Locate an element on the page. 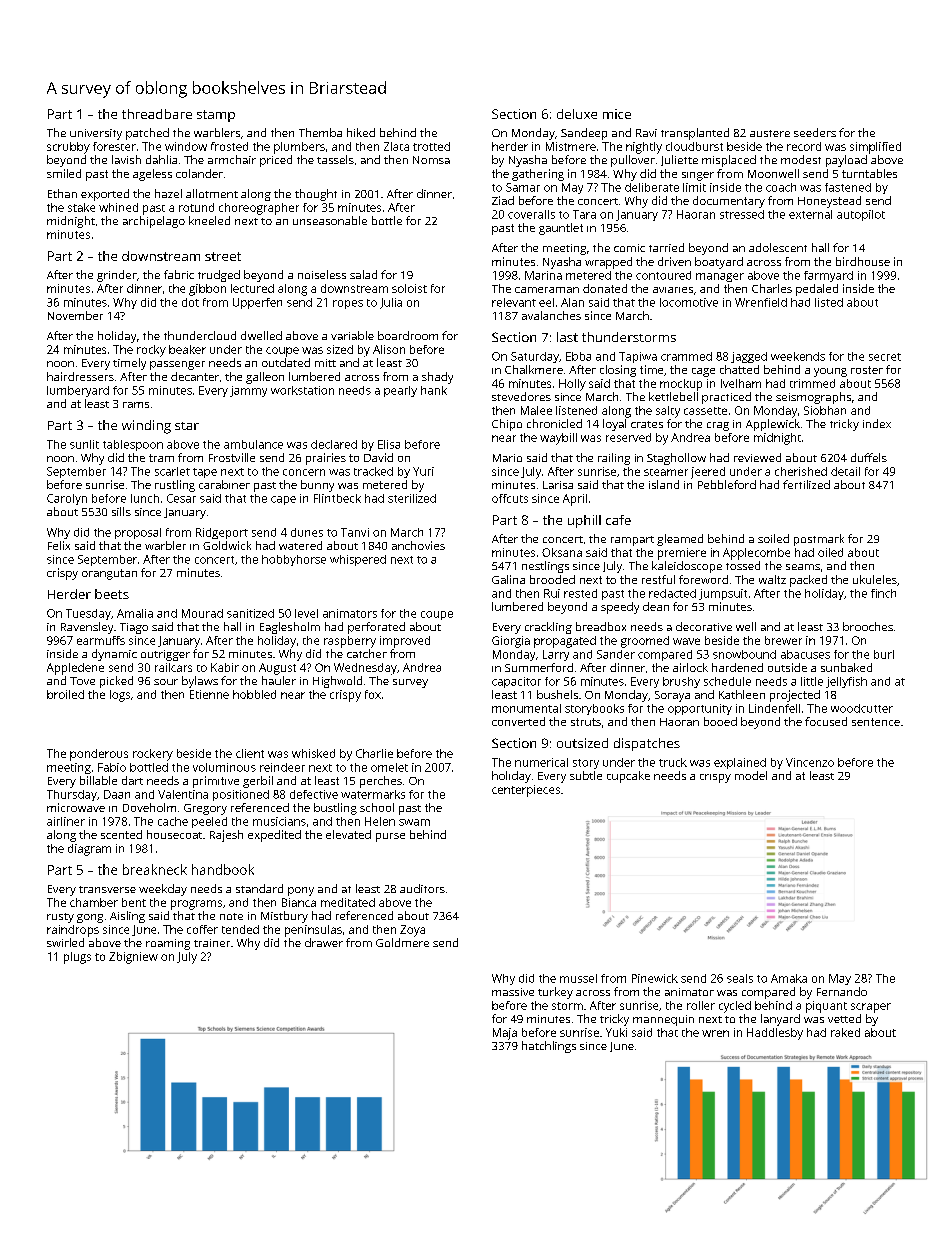  proposal is located at coordinates (138, 533).
